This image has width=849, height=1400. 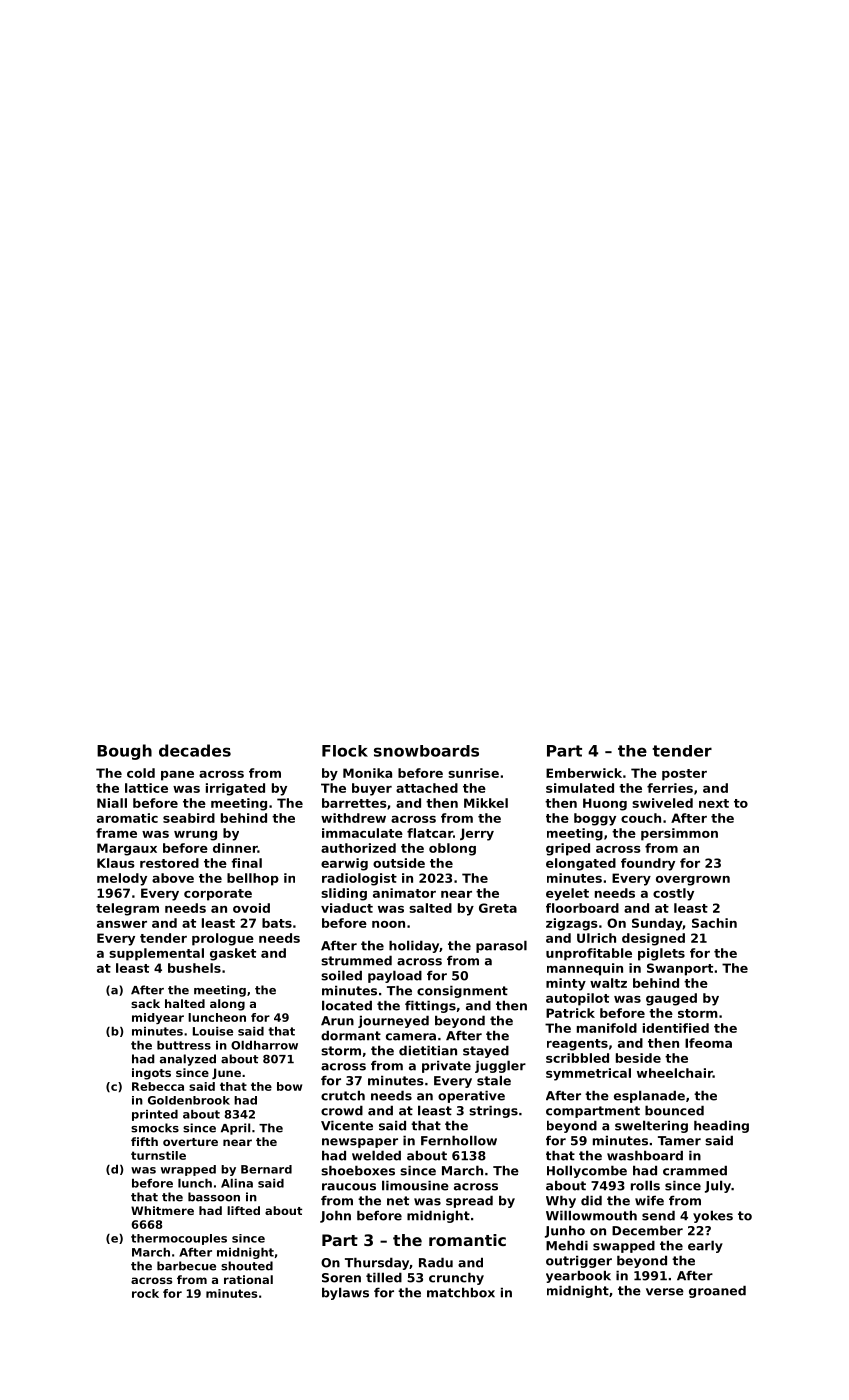 I want to click on strummed, so click(x=356, y=960).
